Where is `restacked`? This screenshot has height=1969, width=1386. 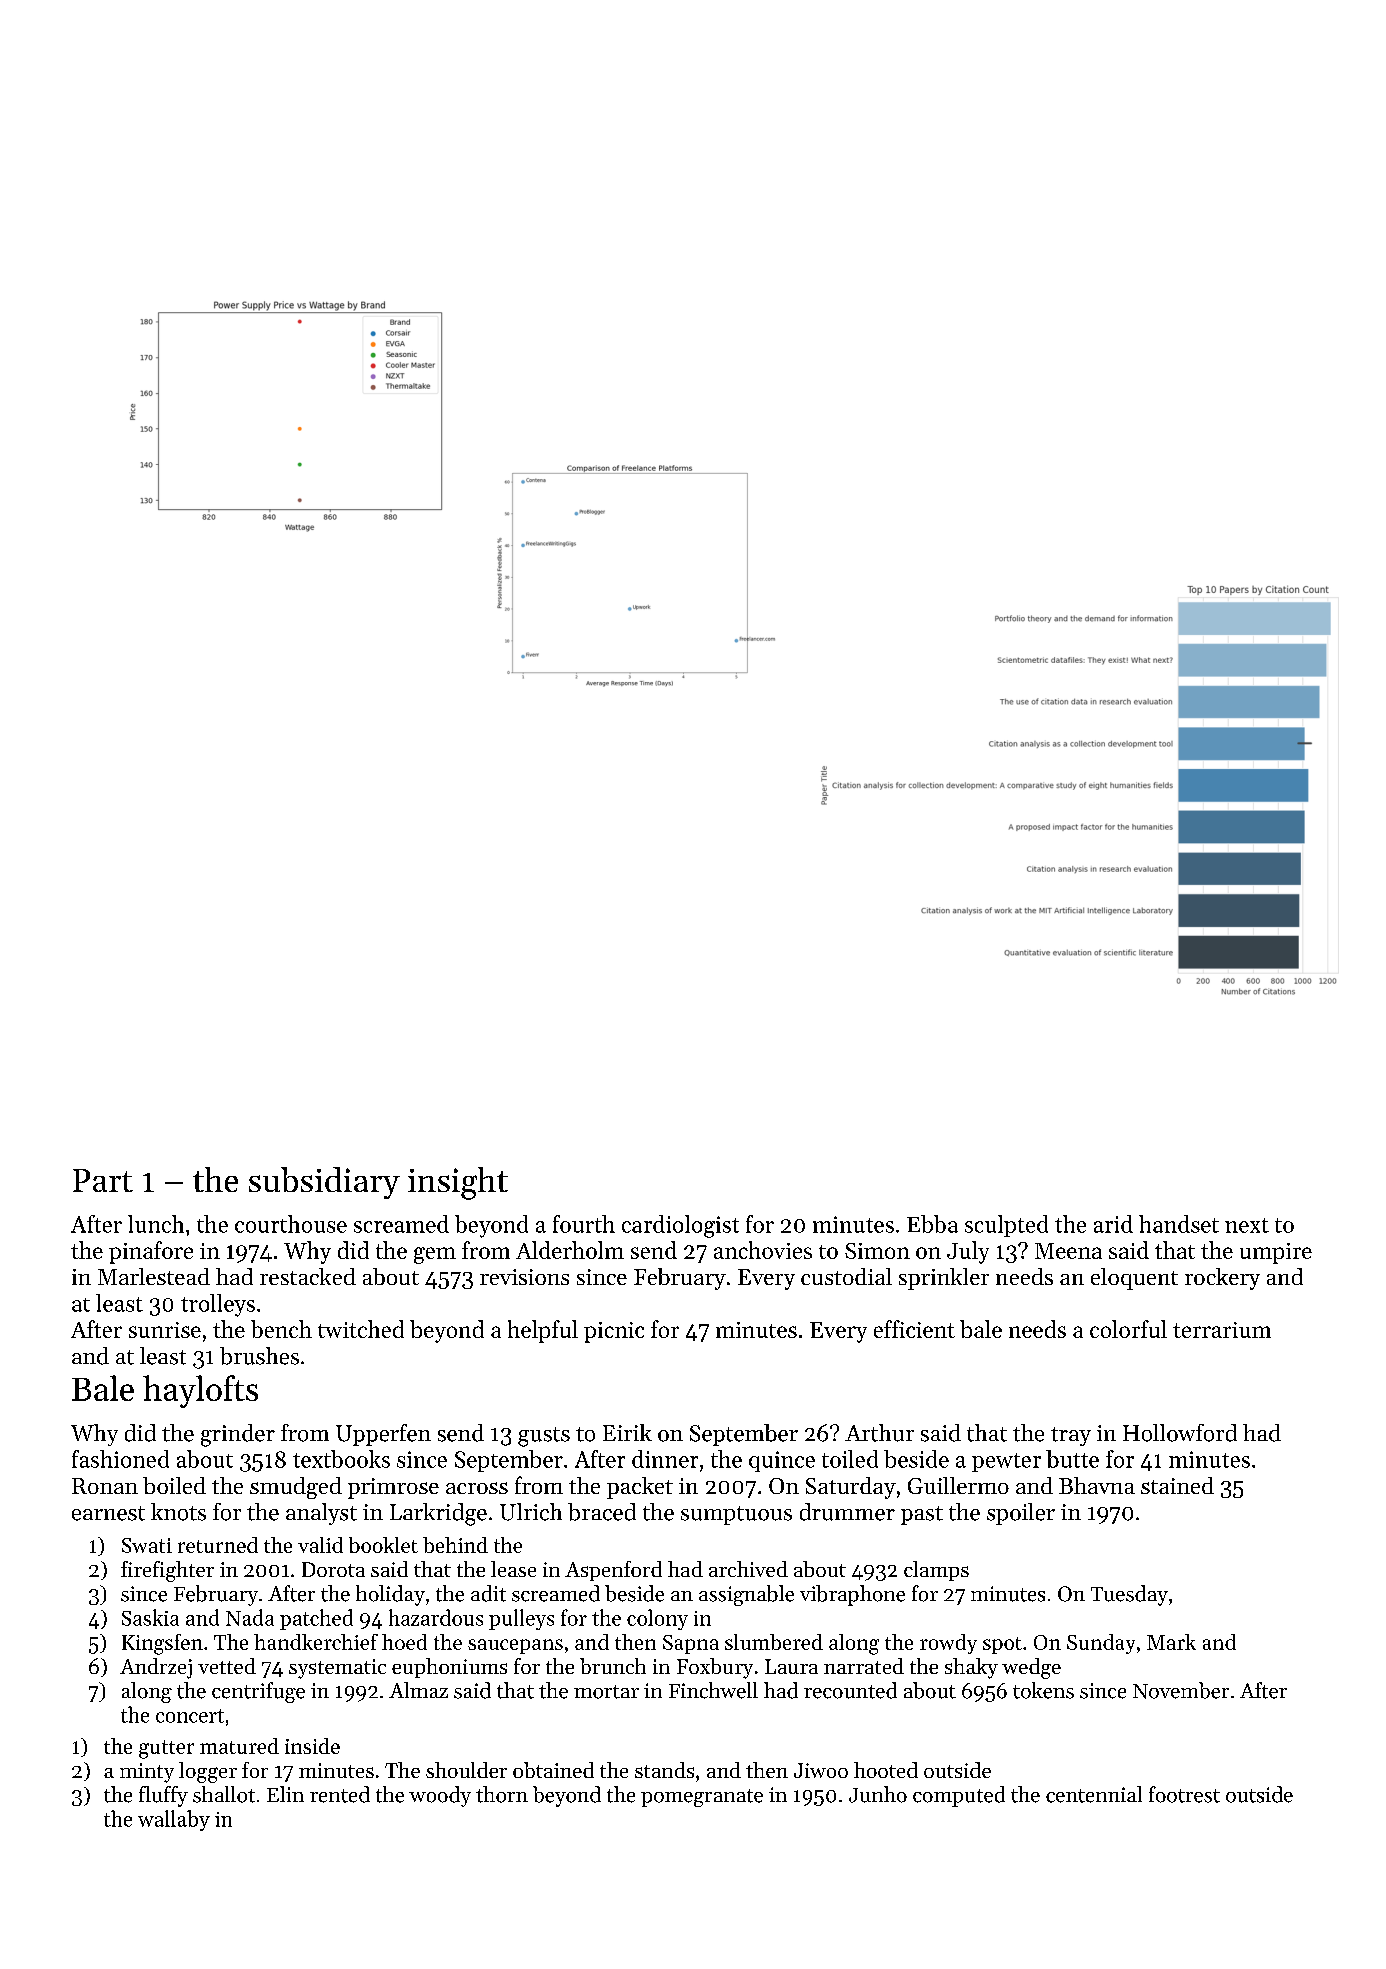
restacked is located at coordinates (308, 1276).
